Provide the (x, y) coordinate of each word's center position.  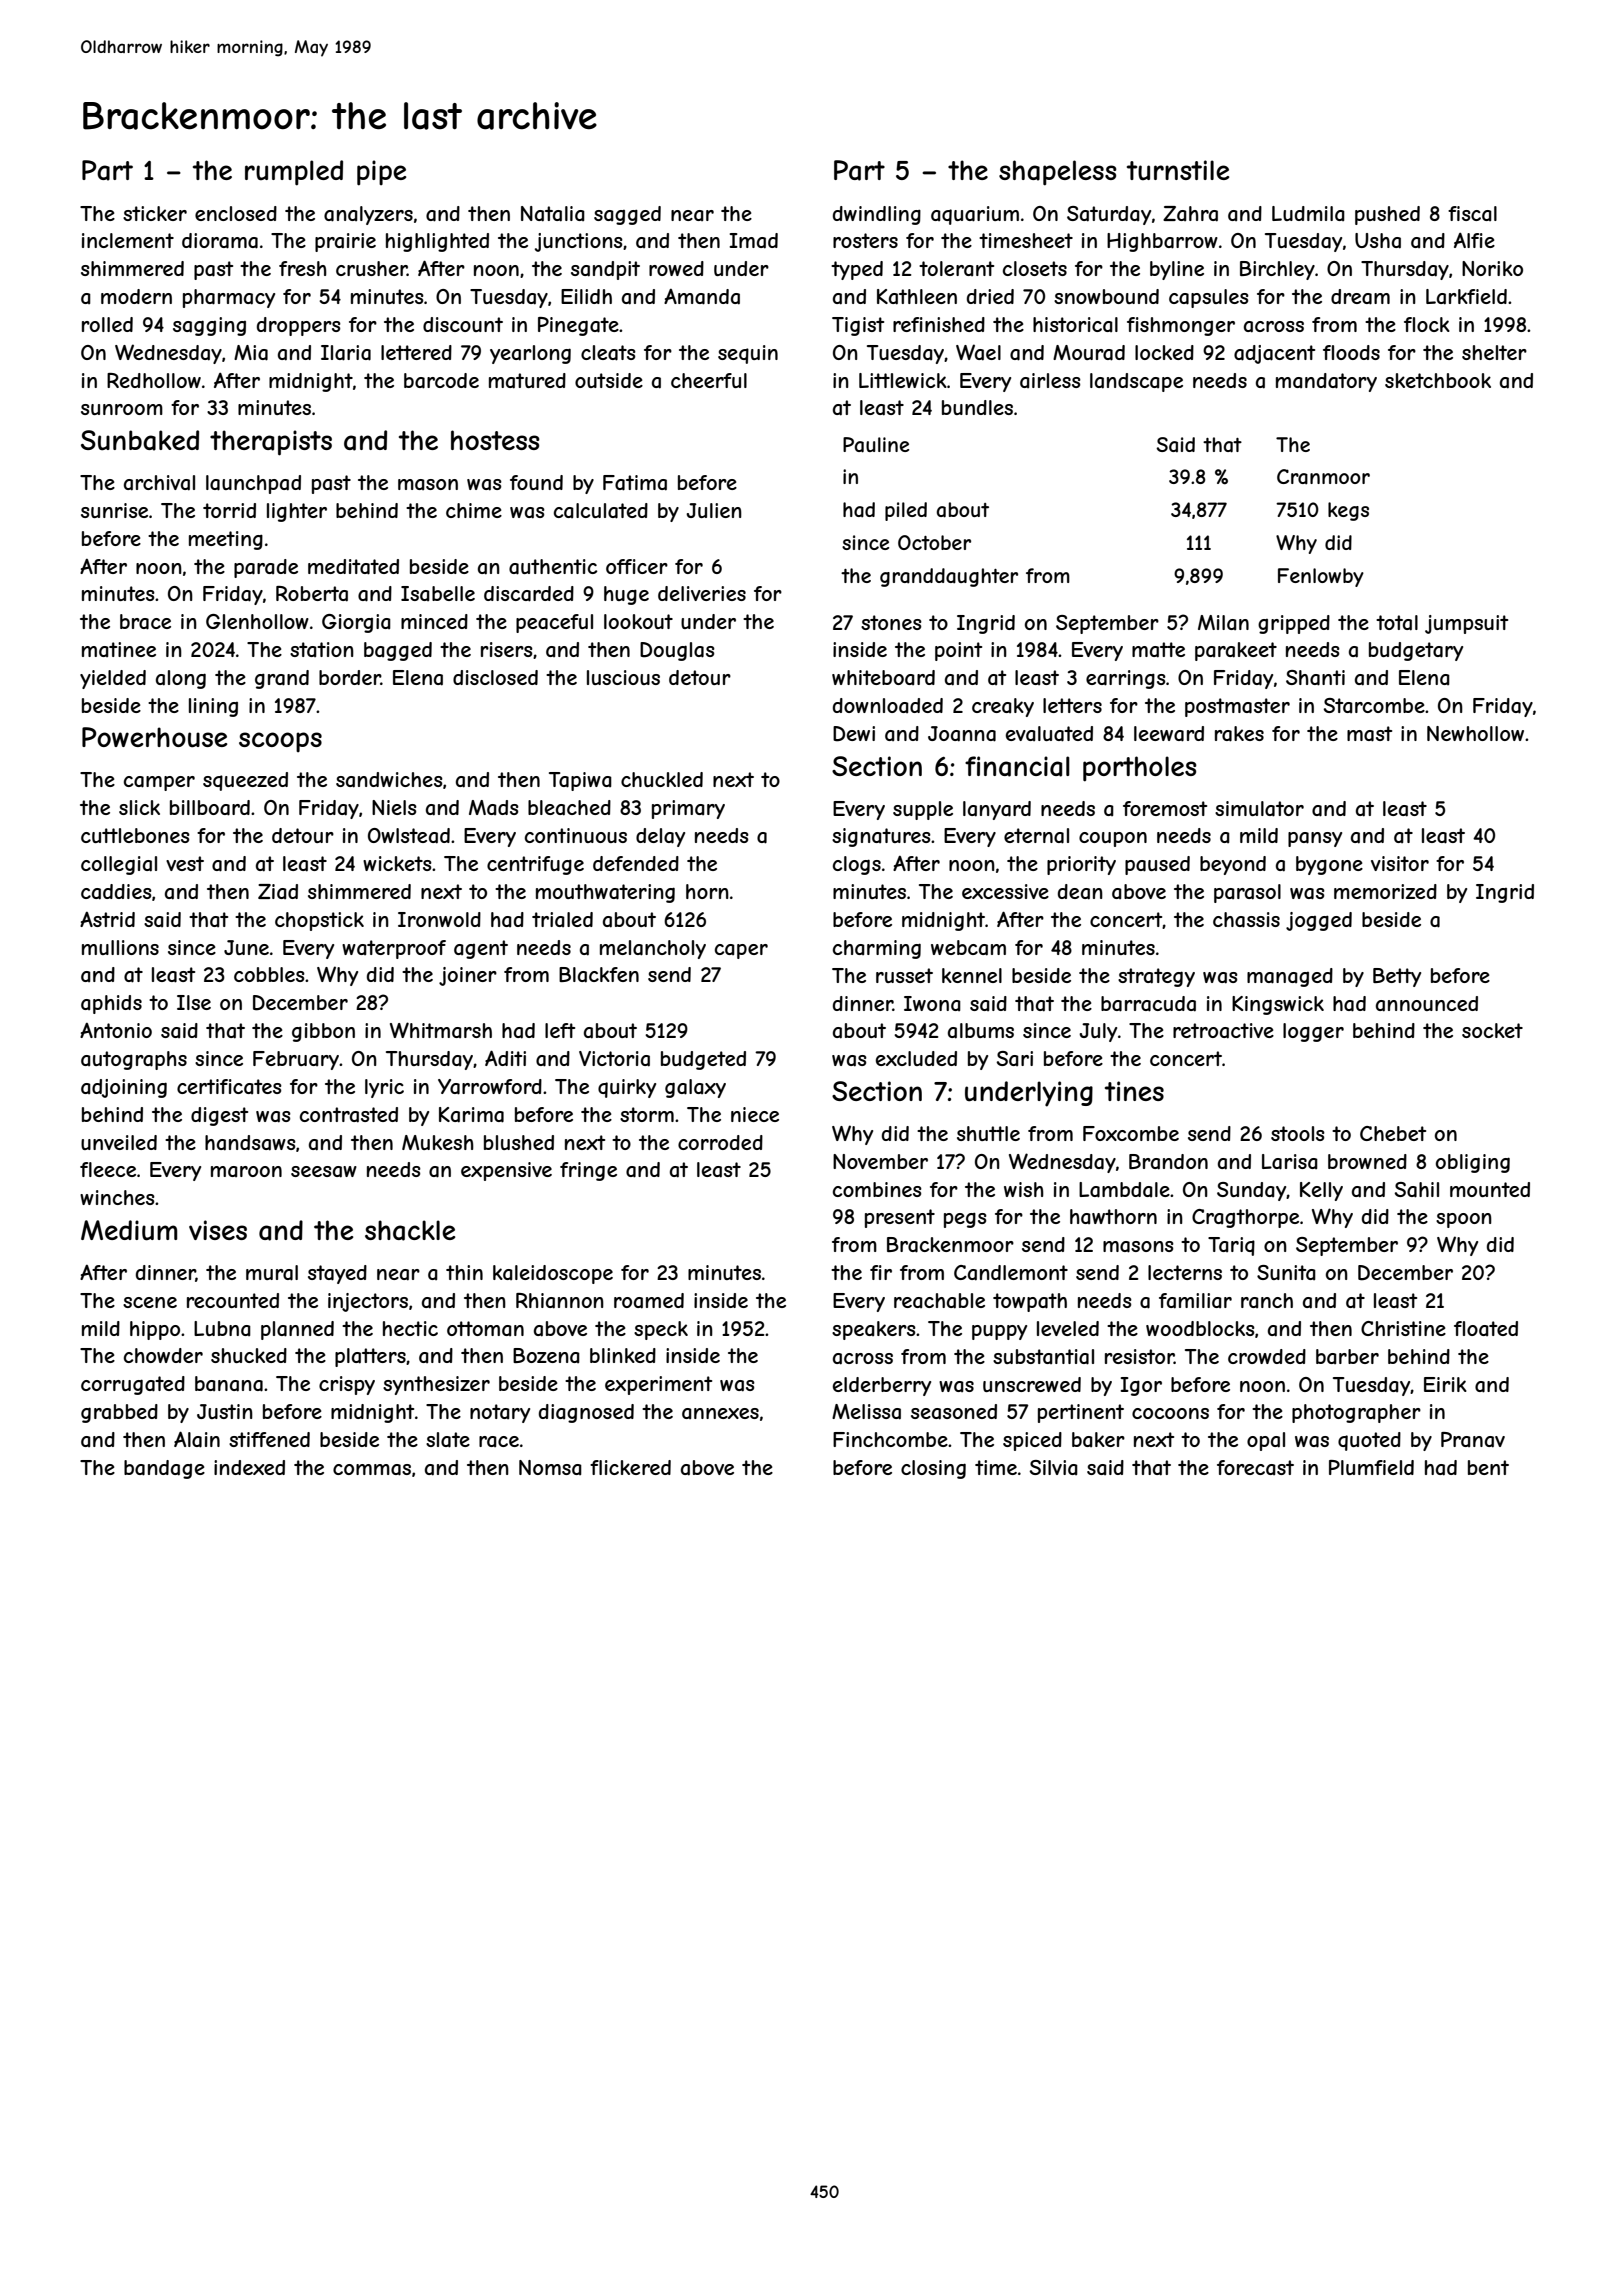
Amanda (702, 297)
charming (877, 949)
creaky (1003, 707)
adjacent (1274, 354)
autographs (134, 1060)
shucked (249, 1355)
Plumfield (1371, 1467)
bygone (1329, 865)
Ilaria (346, 353)
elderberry (882, 1386)
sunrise (114, 510)
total (1397, 623)
